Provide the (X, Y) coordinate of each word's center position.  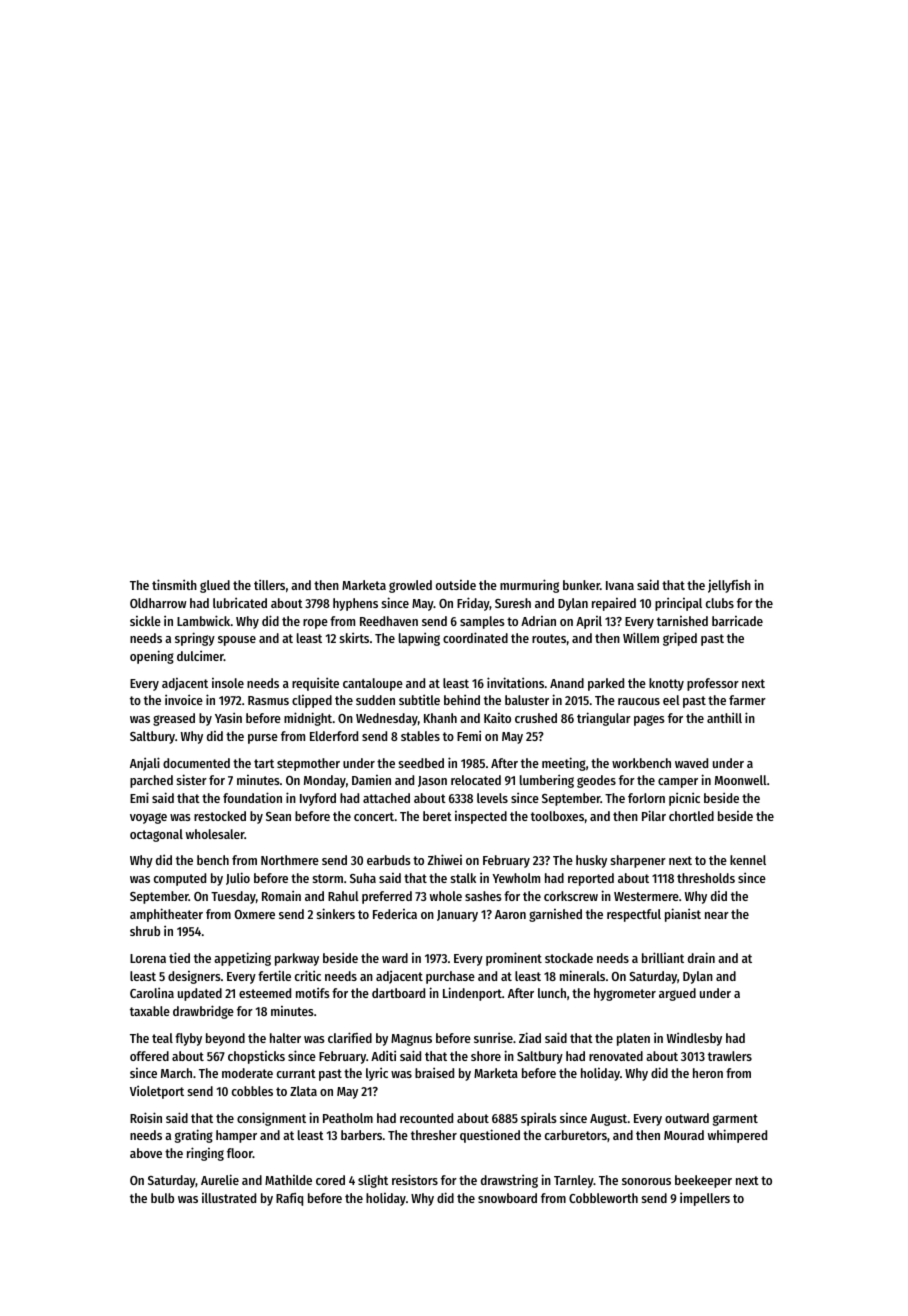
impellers (705, 1199)
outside (456, 585)
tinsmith (174, 584)
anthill (724, 717)
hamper (236, 1136)
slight (373, 1181)
